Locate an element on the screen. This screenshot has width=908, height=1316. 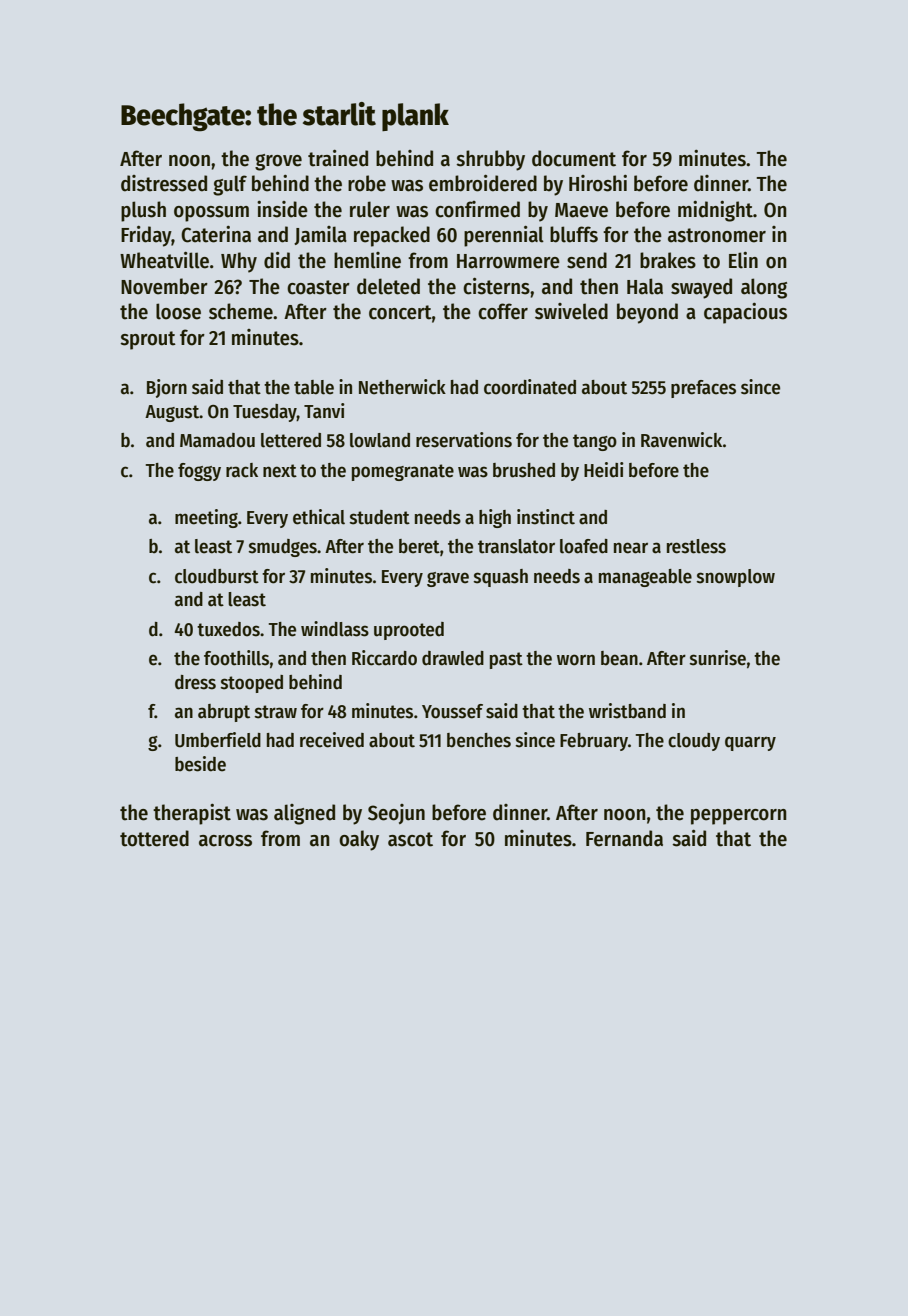
therapist is located at coordinates (192, 814).
